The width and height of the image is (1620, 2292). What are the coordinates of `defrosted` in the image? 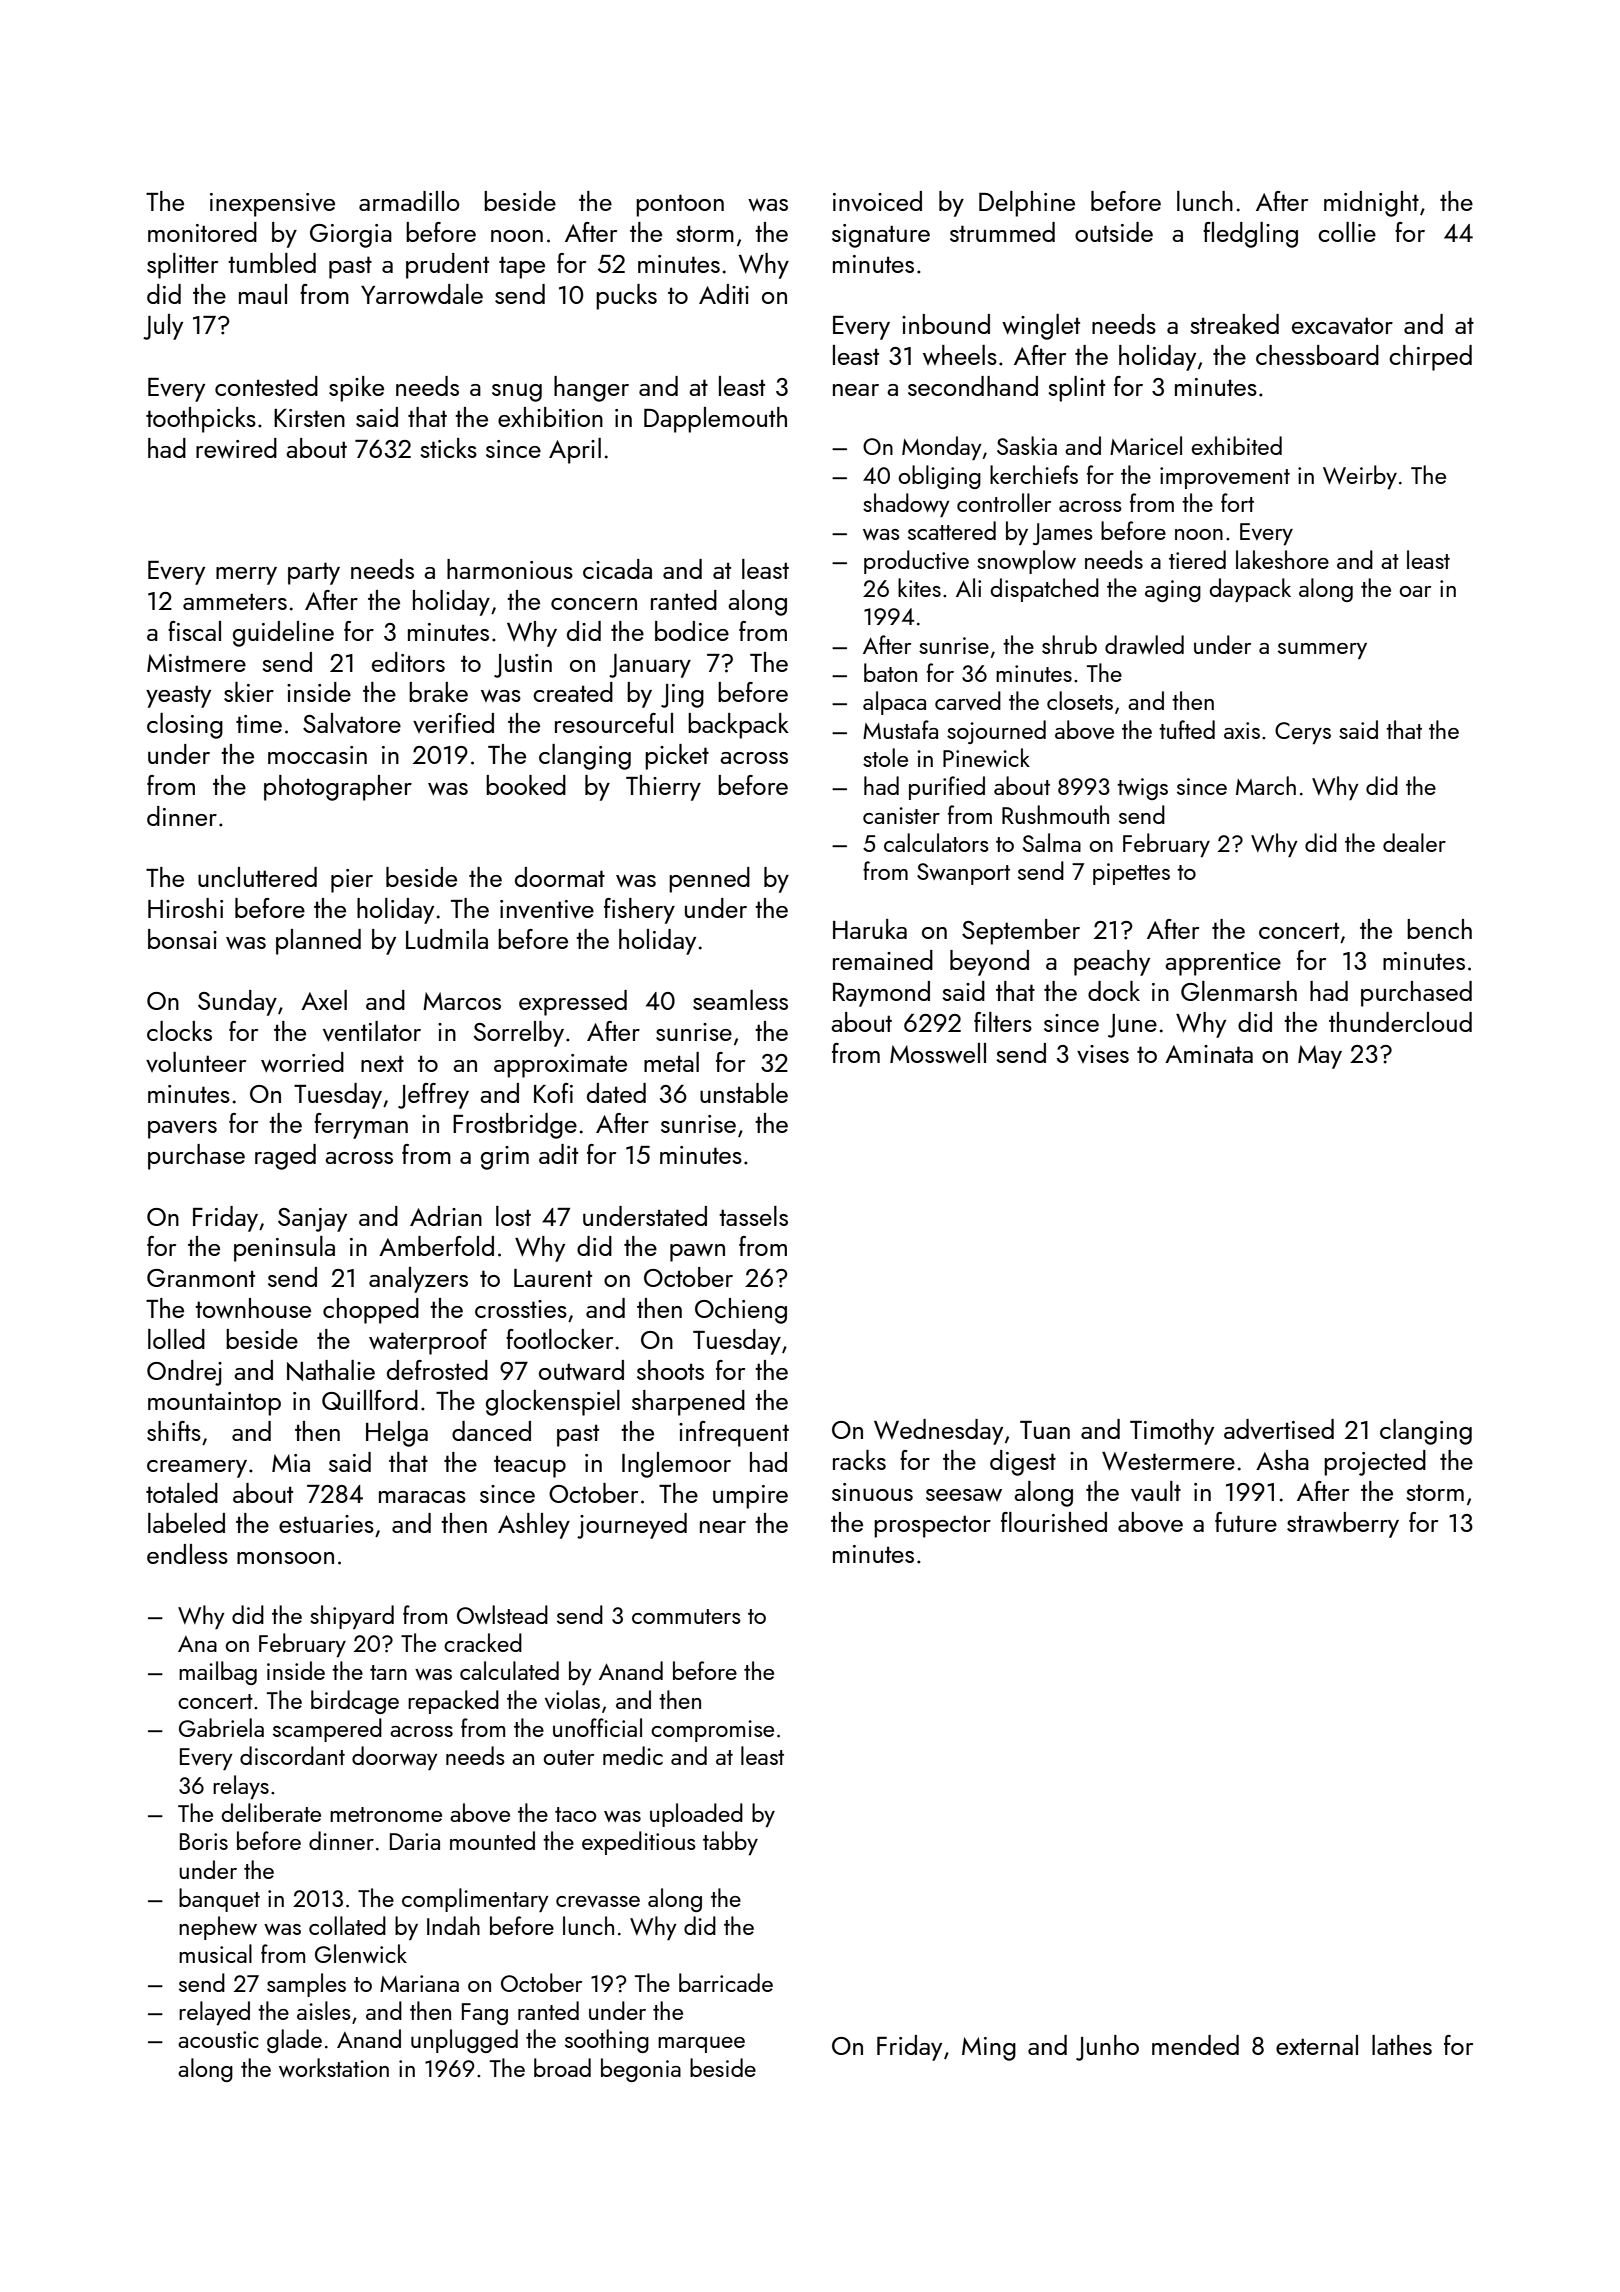 It's located at (437, 1370).
